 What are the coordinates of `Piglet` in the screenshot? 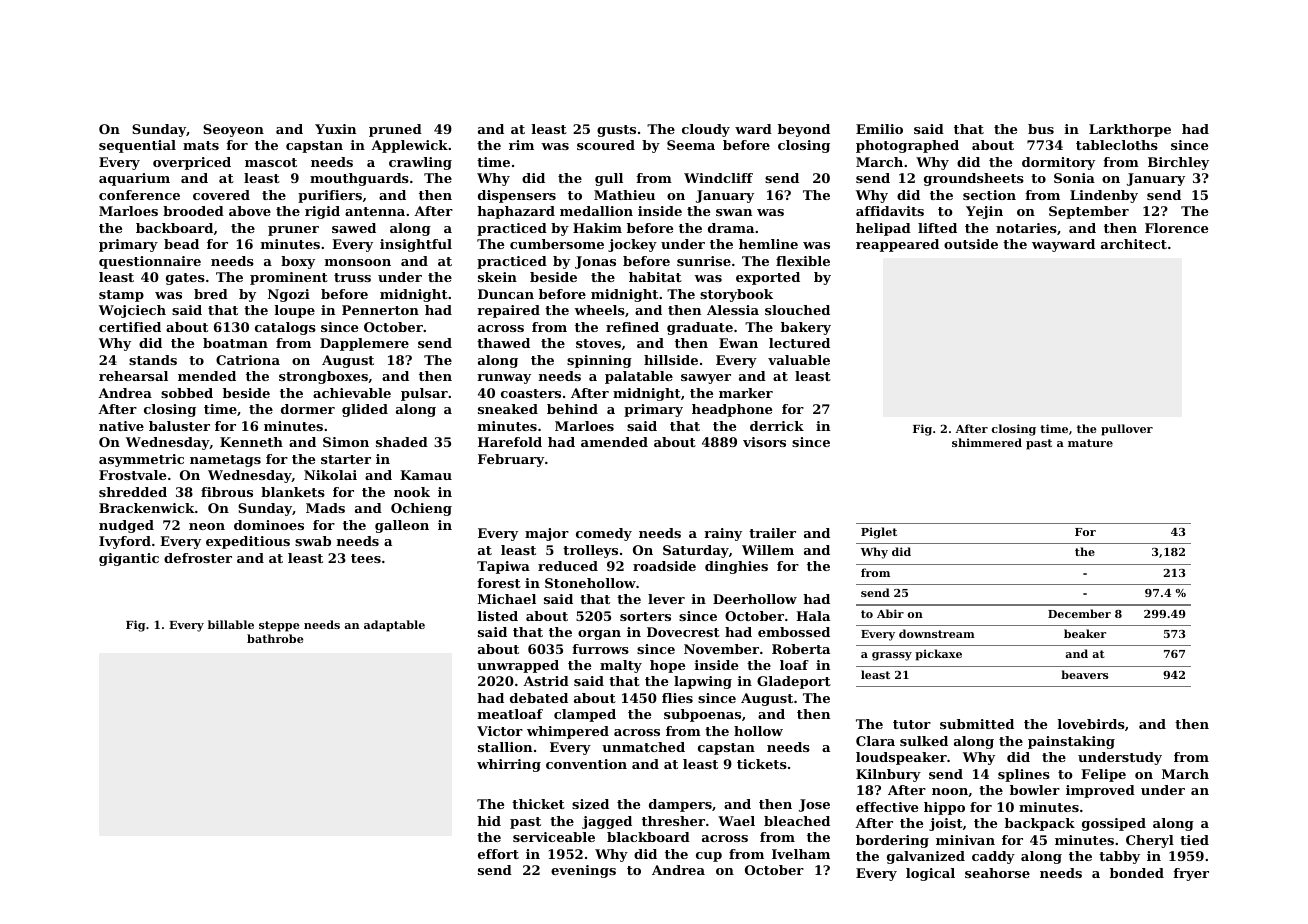 It's located at (879, 533).
